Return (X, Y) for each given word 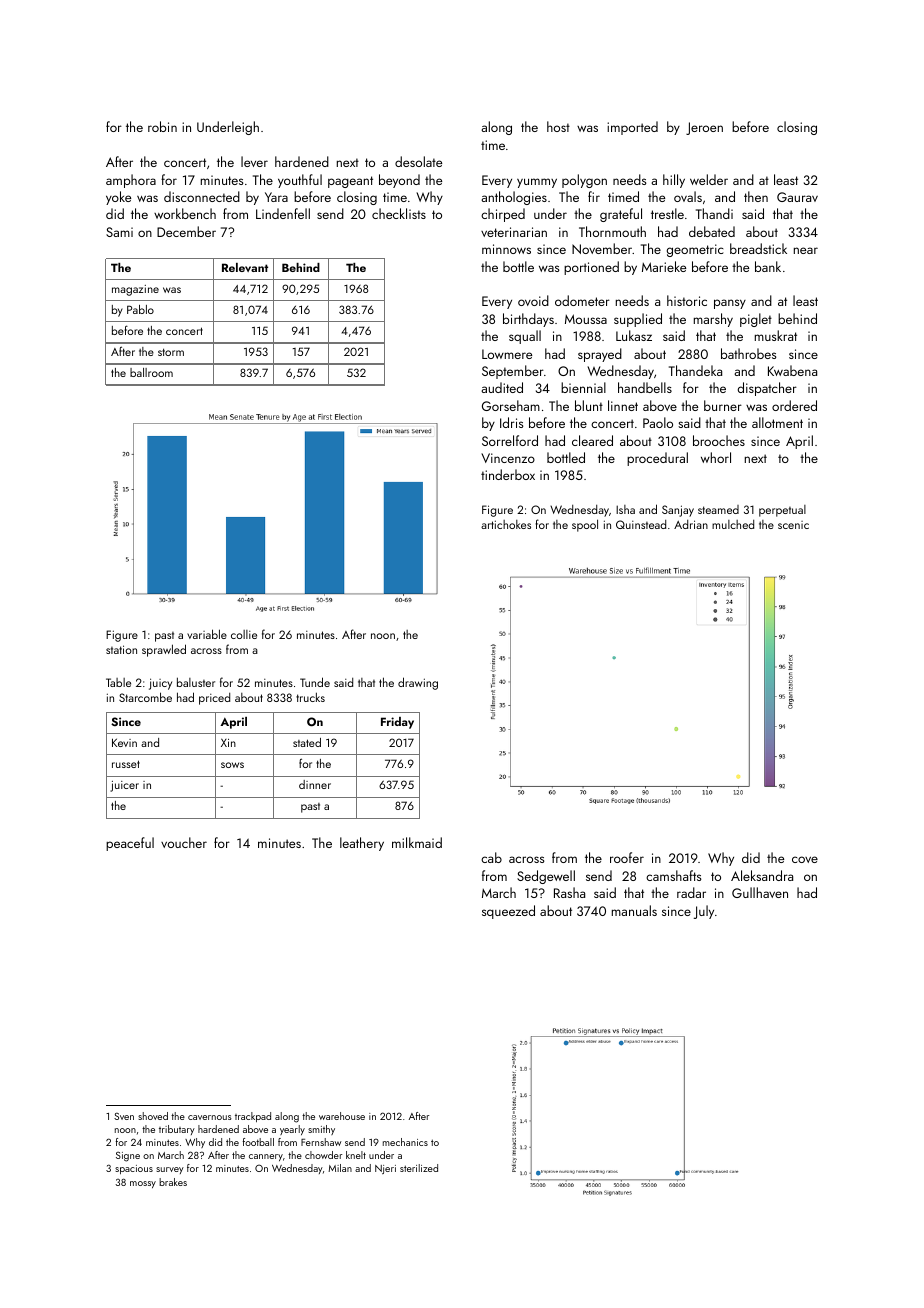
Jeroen (704, 128)
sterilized (419, 1168)
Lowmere (507, 354)
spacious (134, 1169)
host (558, 126)
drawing (418, 683)
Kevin (124, 742)
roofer (627, 857)
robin (162, 126)
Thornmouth (612, 231)
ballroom (151, 372)
